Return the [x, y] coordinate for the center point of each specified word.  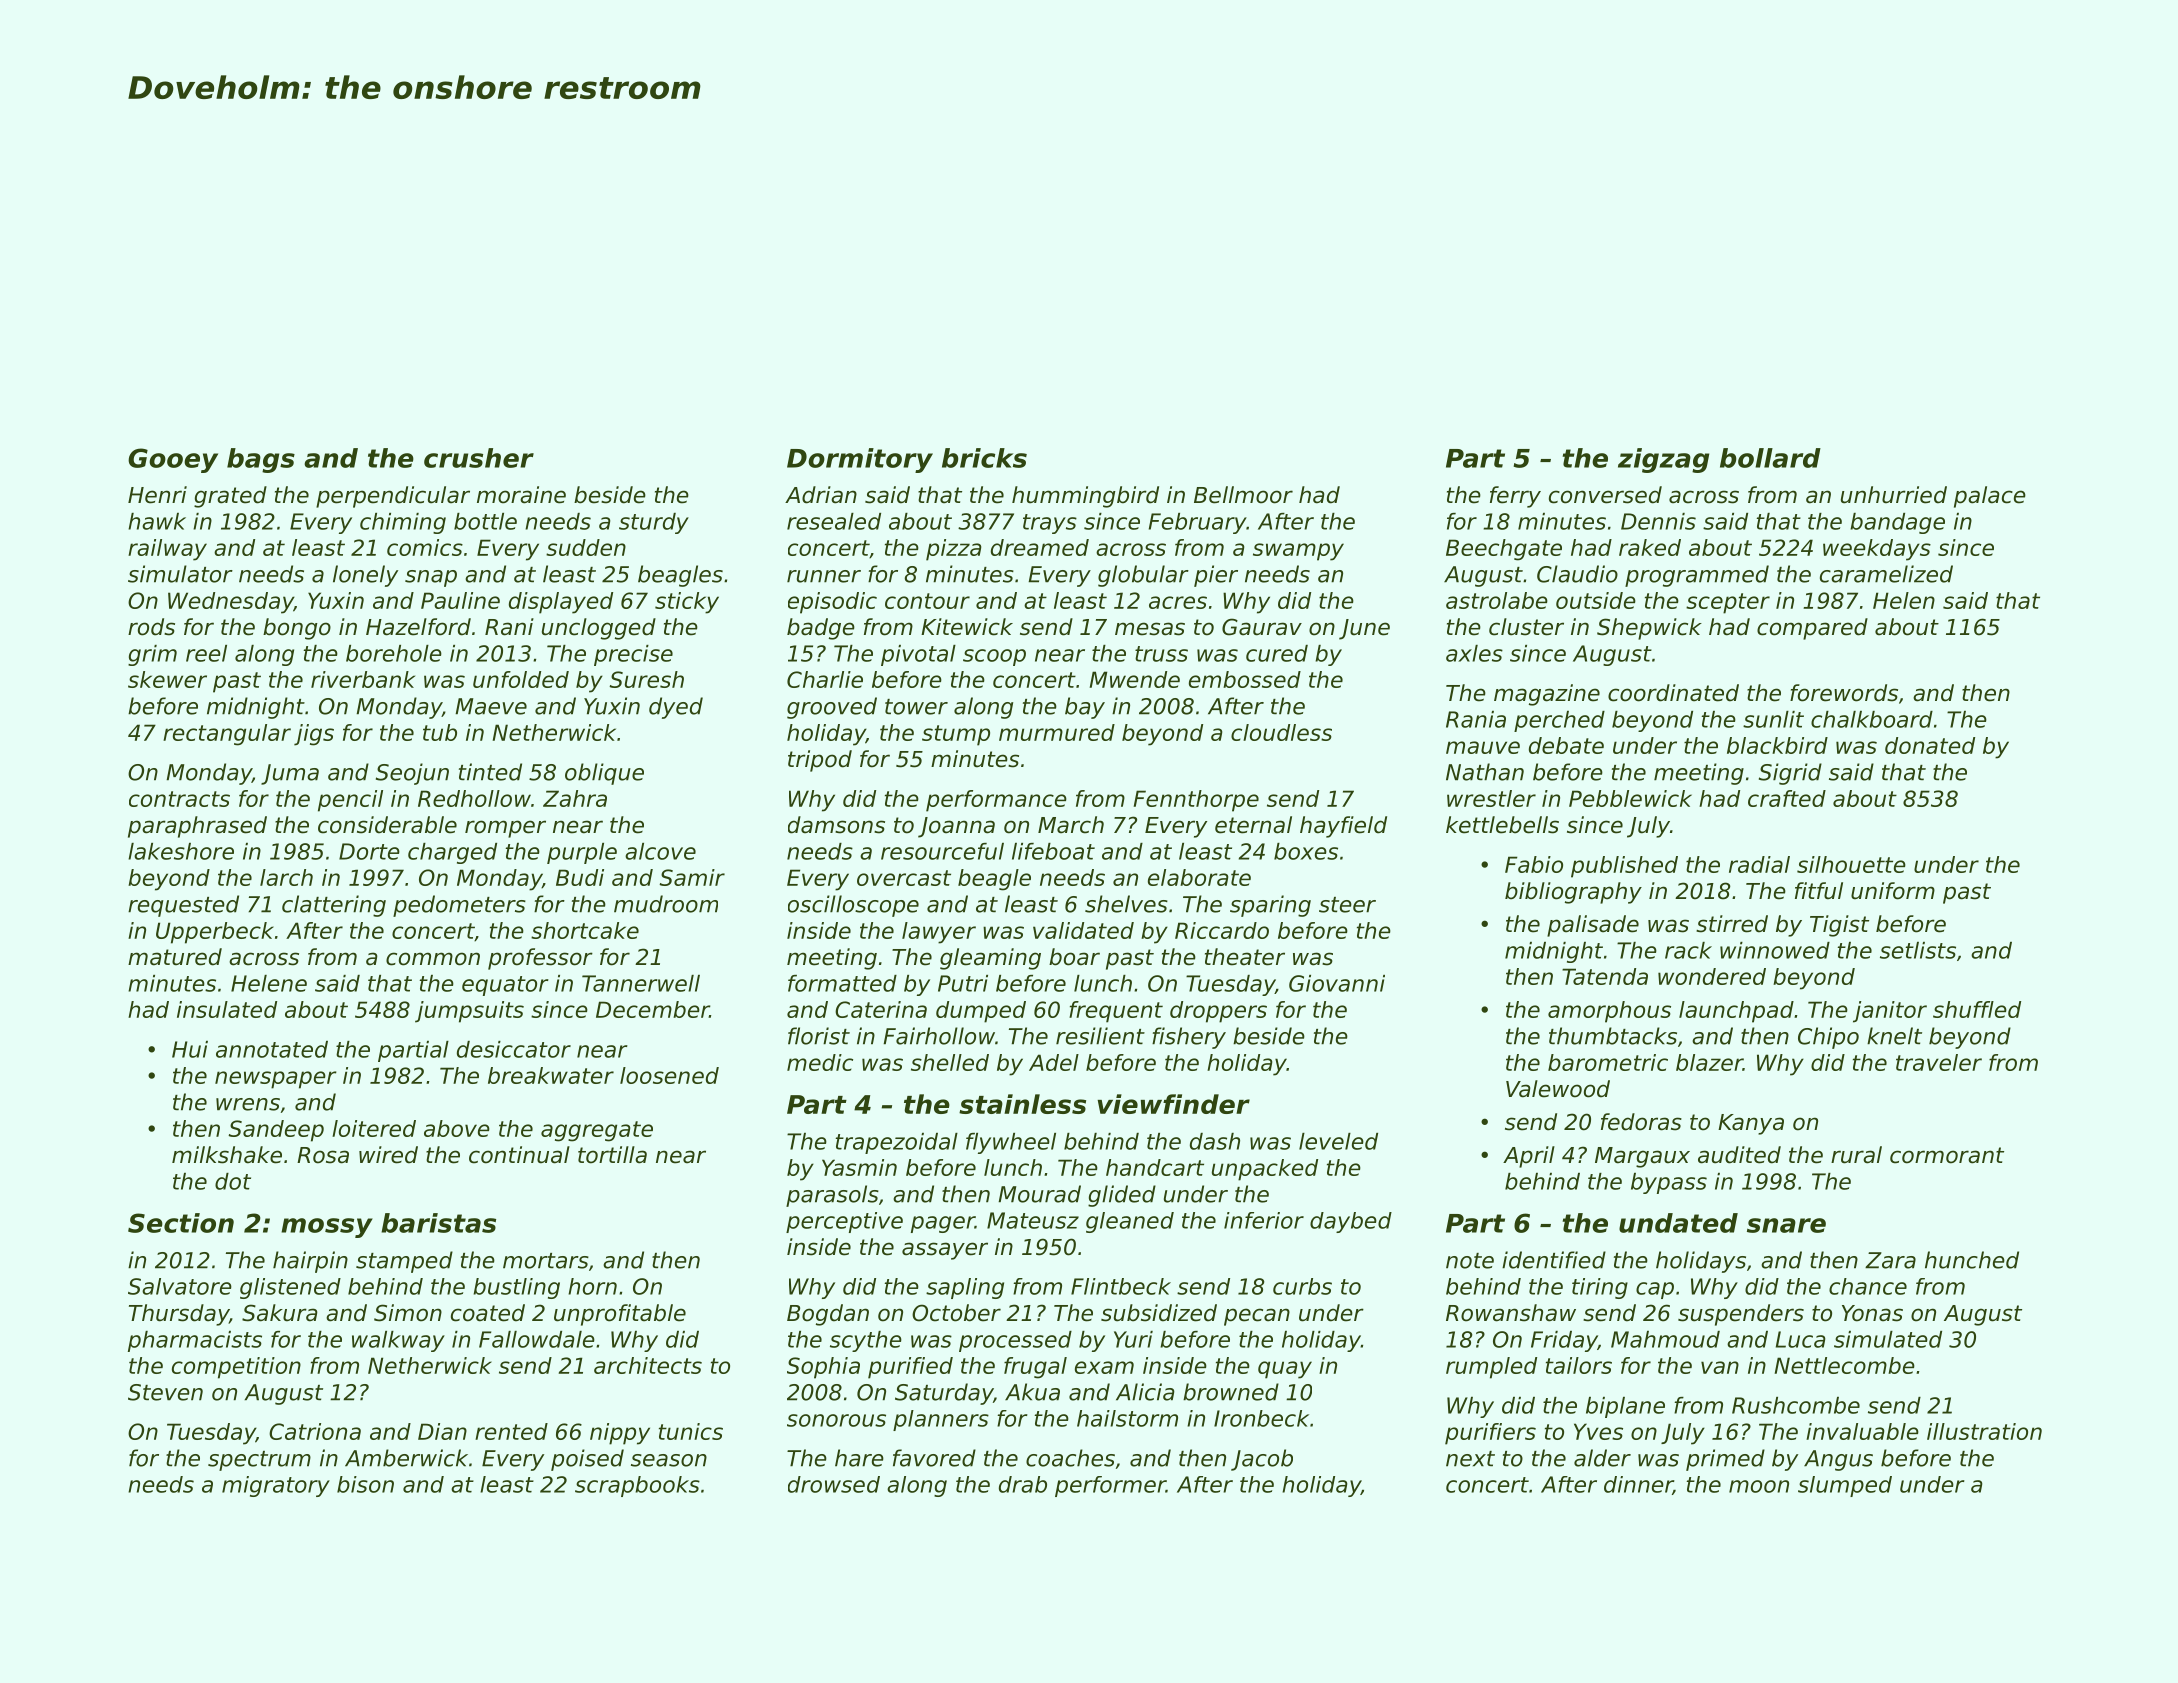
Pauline [460, 600]
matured [175, 957]
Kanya [1751, 1124]
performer [1110, 1486]
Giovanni [1337, 983]
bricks [984, 458]
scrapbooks [637, 1486]
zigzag [1663, 460]
